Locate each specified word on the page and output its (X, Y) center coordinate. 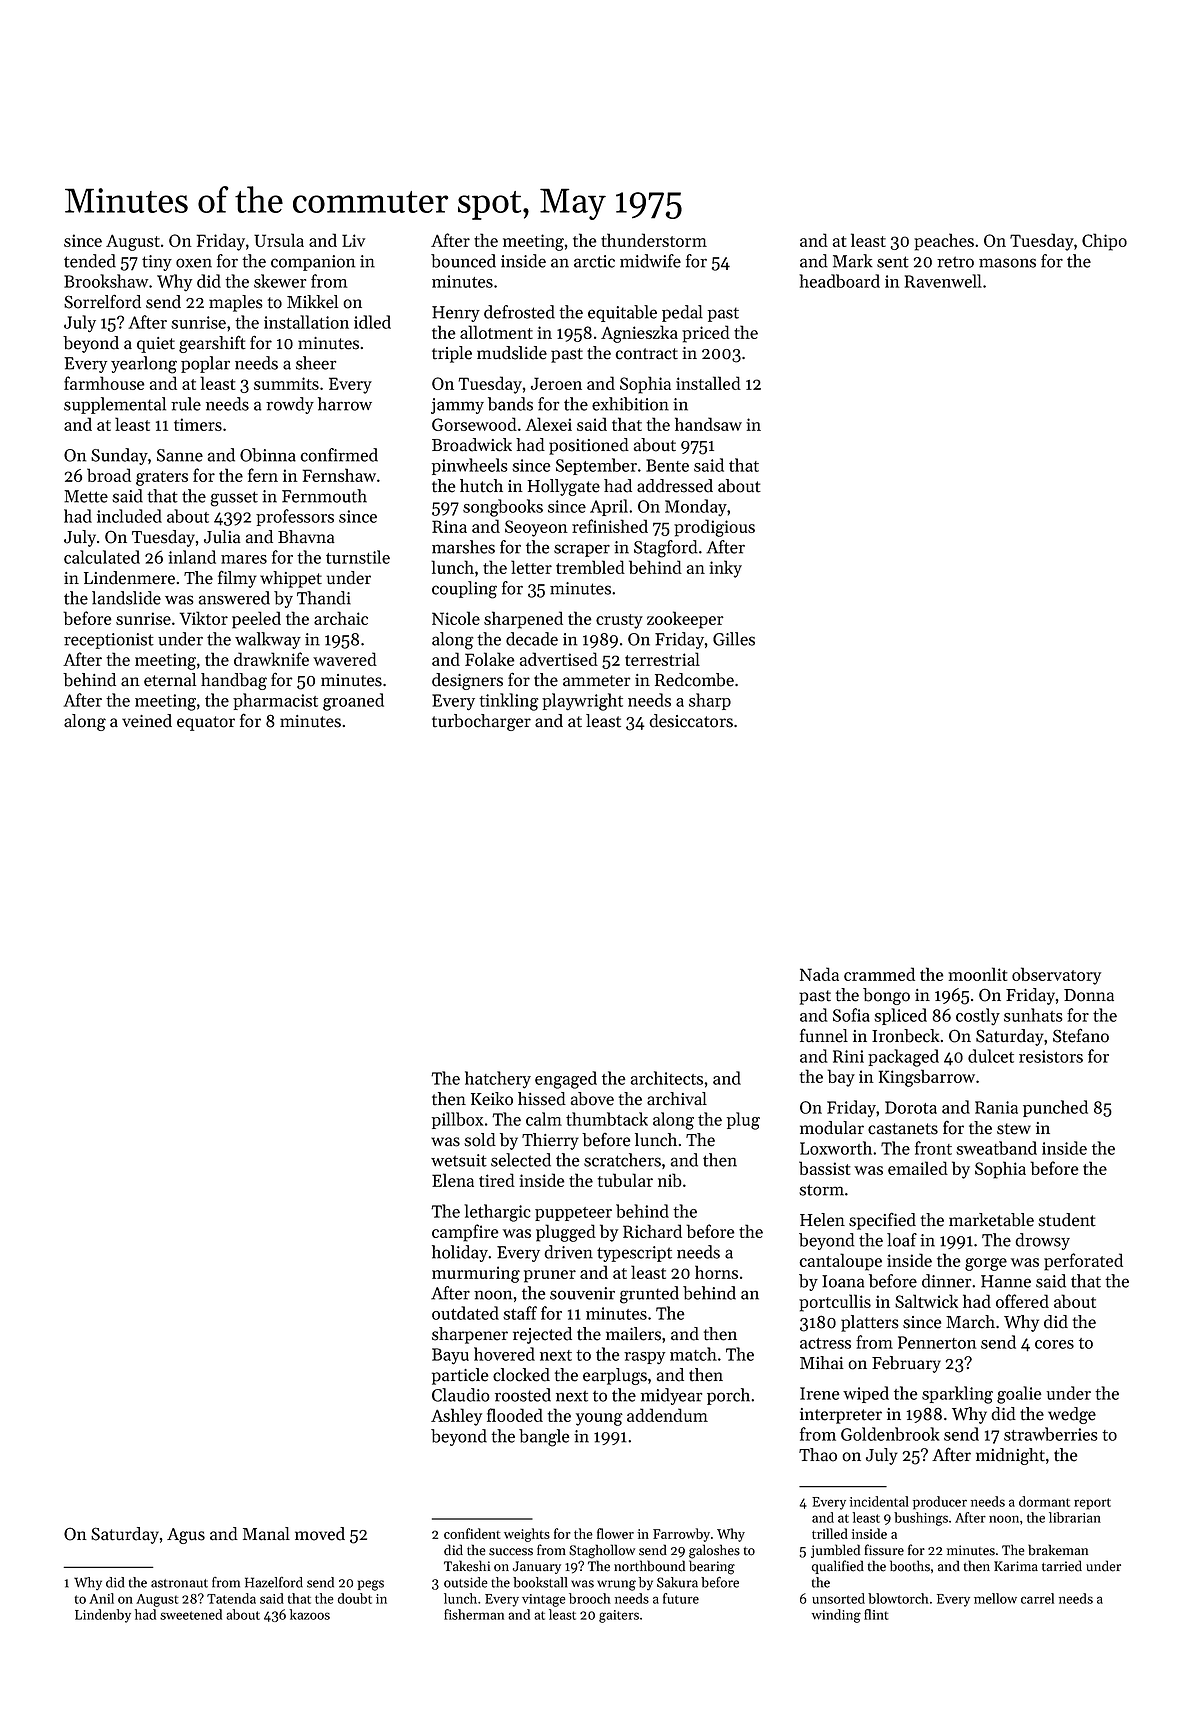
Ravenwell (943, 281)
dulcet (991, 1056)
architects (667, 1078)
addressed (675, 486)
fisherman (474, 1614)
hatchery (498, 1080)
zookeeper (685, 620)
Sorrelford (102, 301)
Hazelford (274, 1582)
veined (147, 721)
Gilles (734, 639)
